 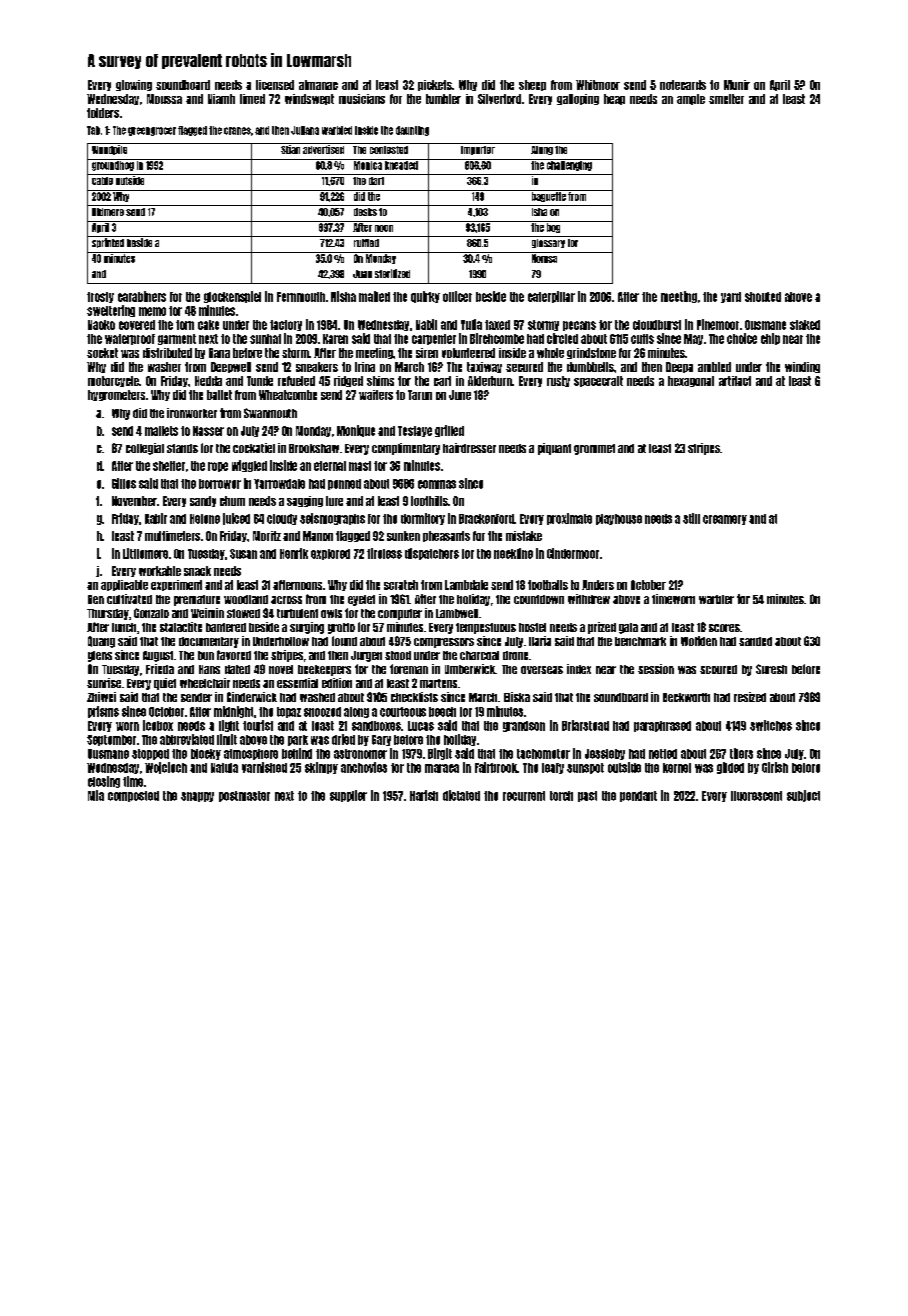 I want to click on shouted, so click(x=763, y=297).
